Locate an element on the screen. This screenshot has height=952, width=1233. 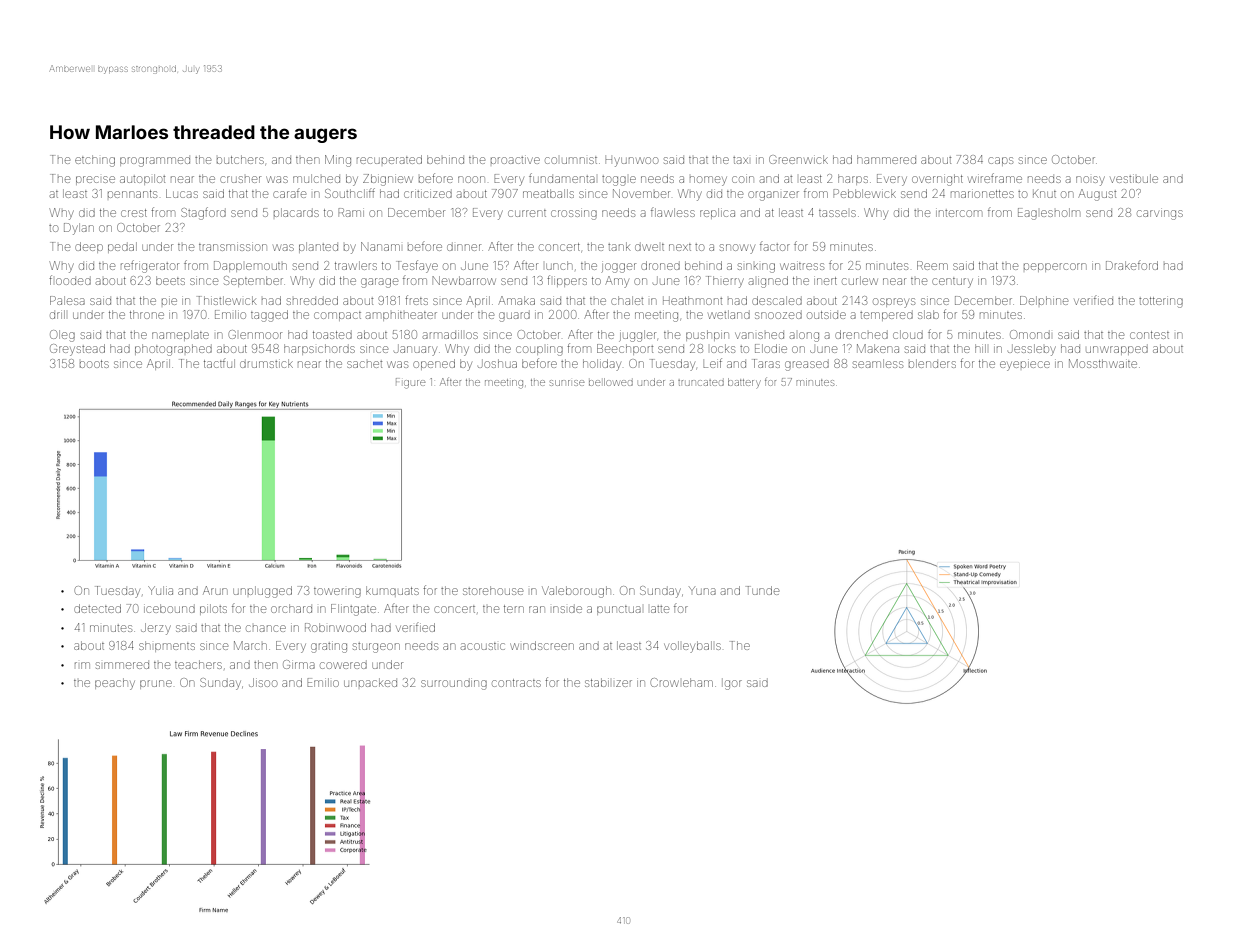
Robinwood is located at coordinates (335, 627).
